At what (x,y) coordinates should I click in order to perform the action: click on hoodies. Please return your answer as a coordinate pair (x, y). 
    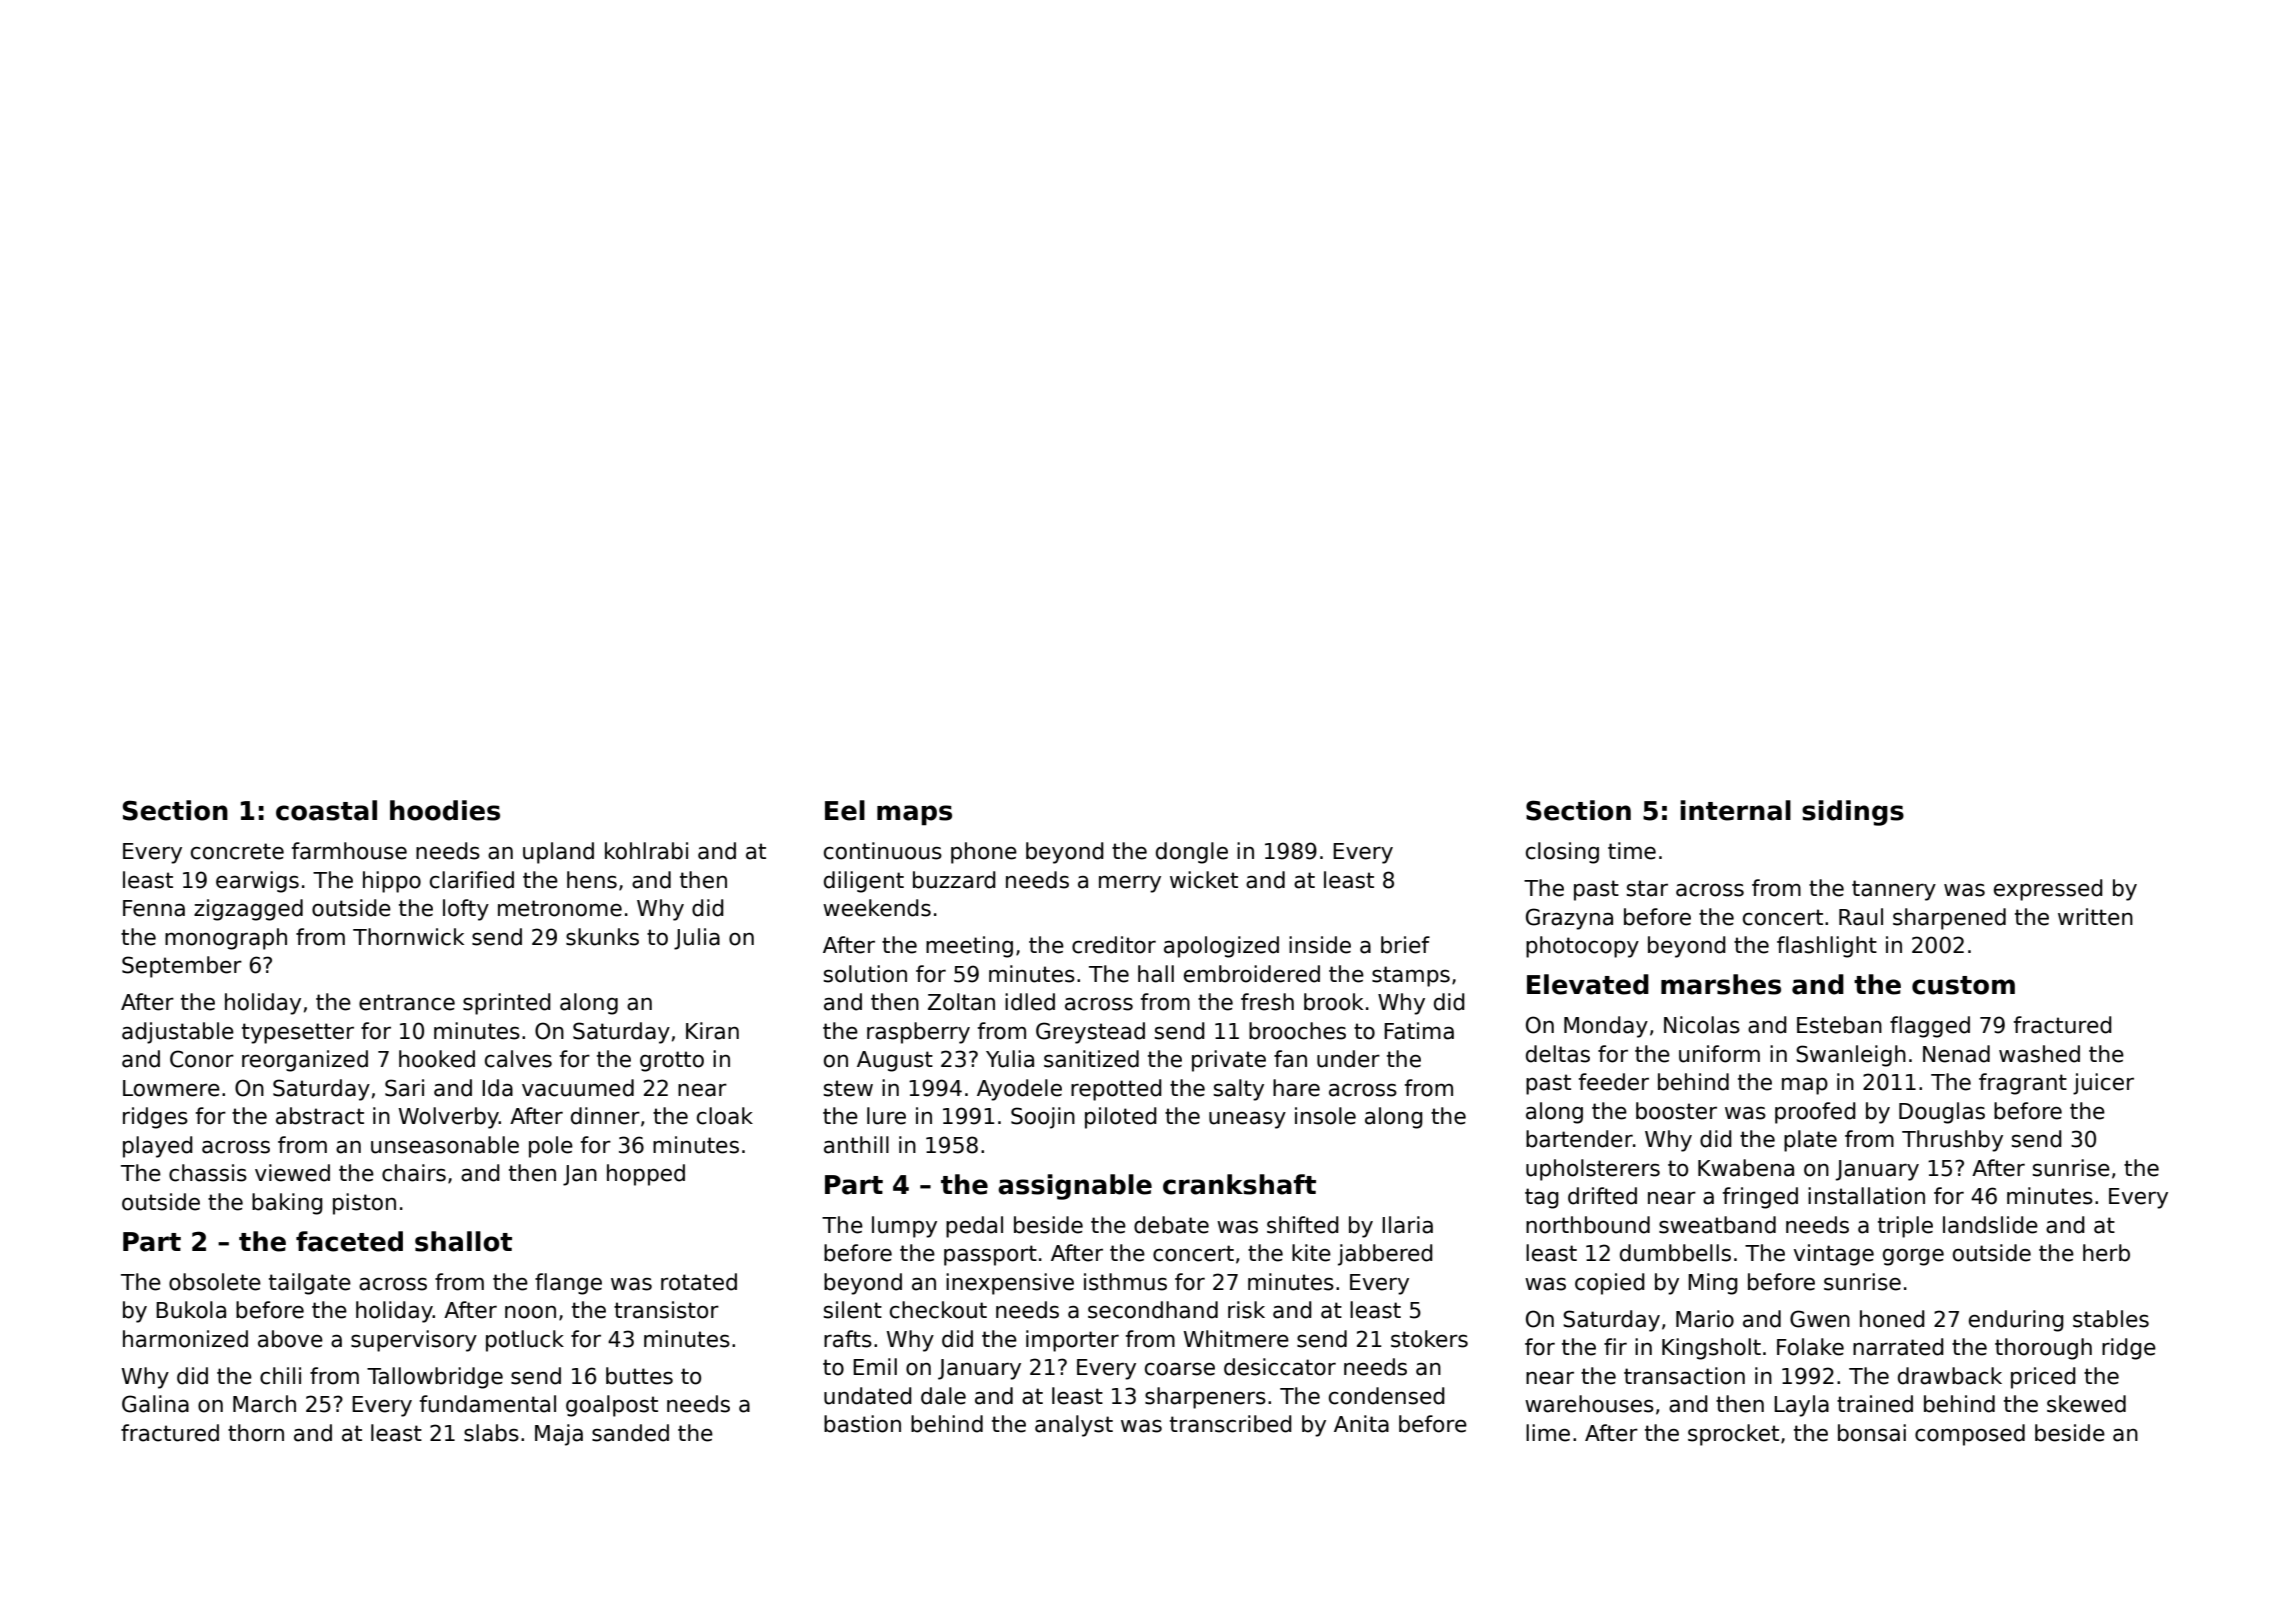
    Looking at the image, I should click on (445, 810).
